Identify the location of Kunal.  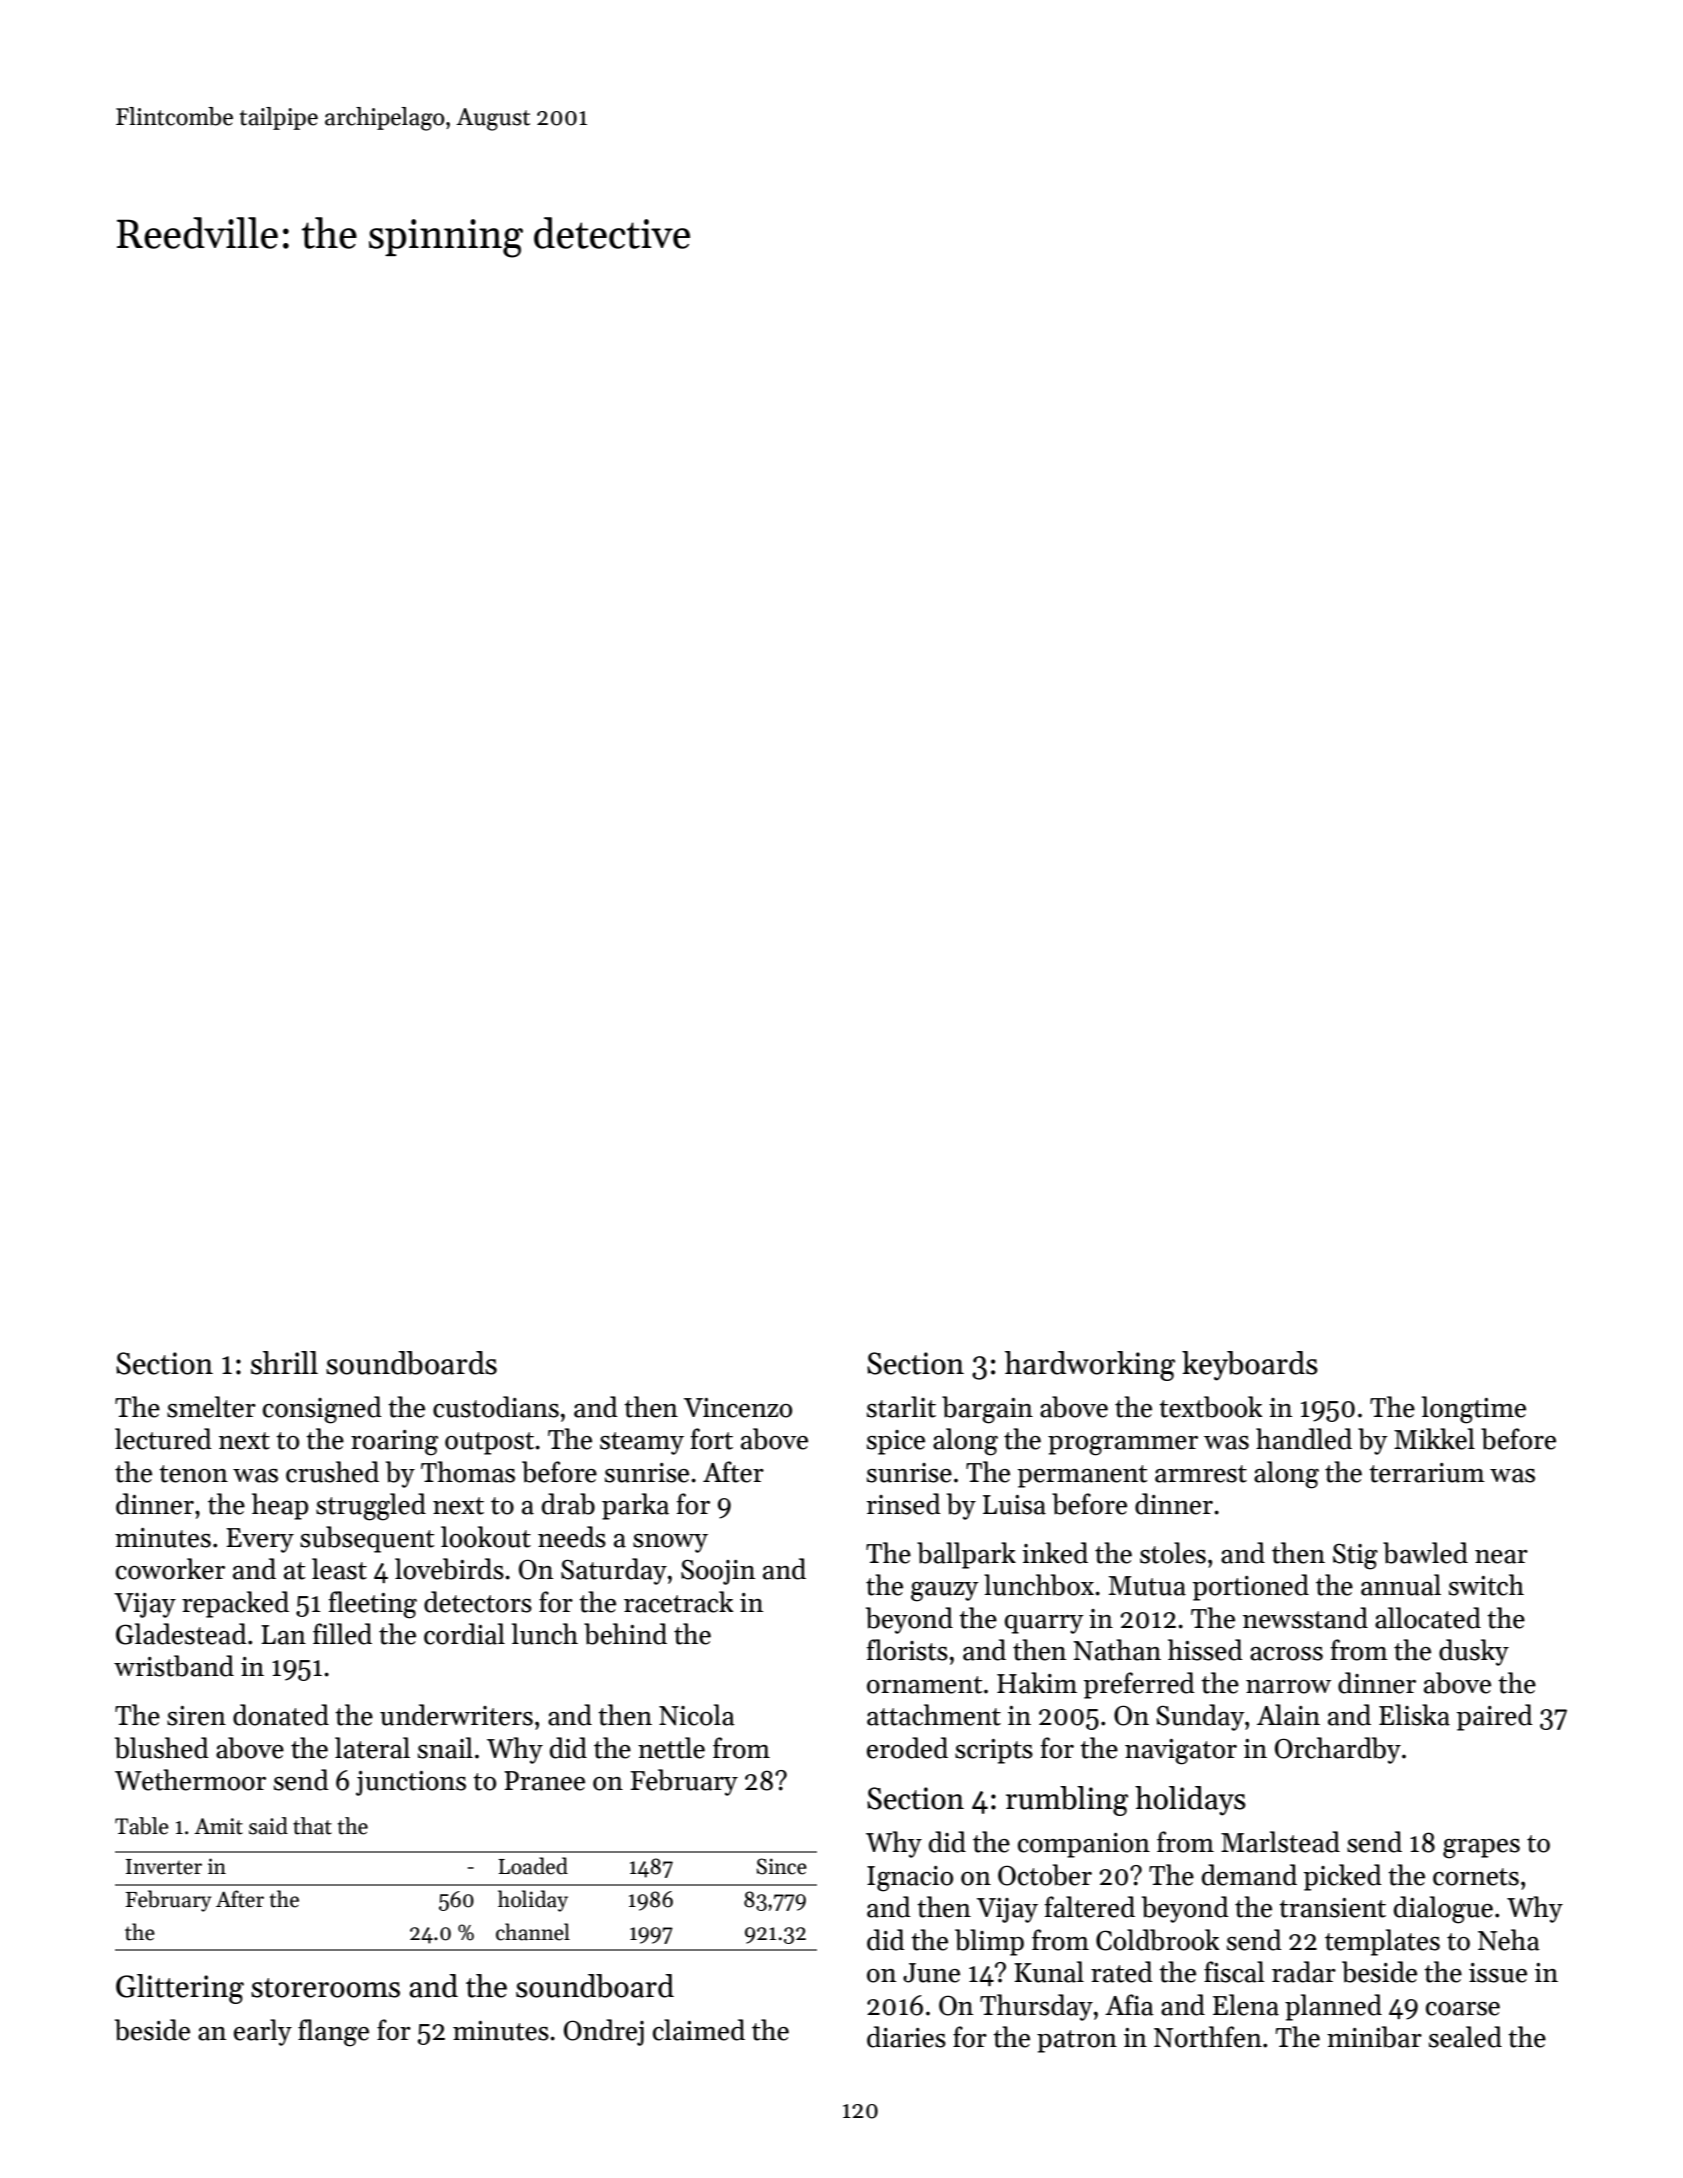
(1049, 1972).
